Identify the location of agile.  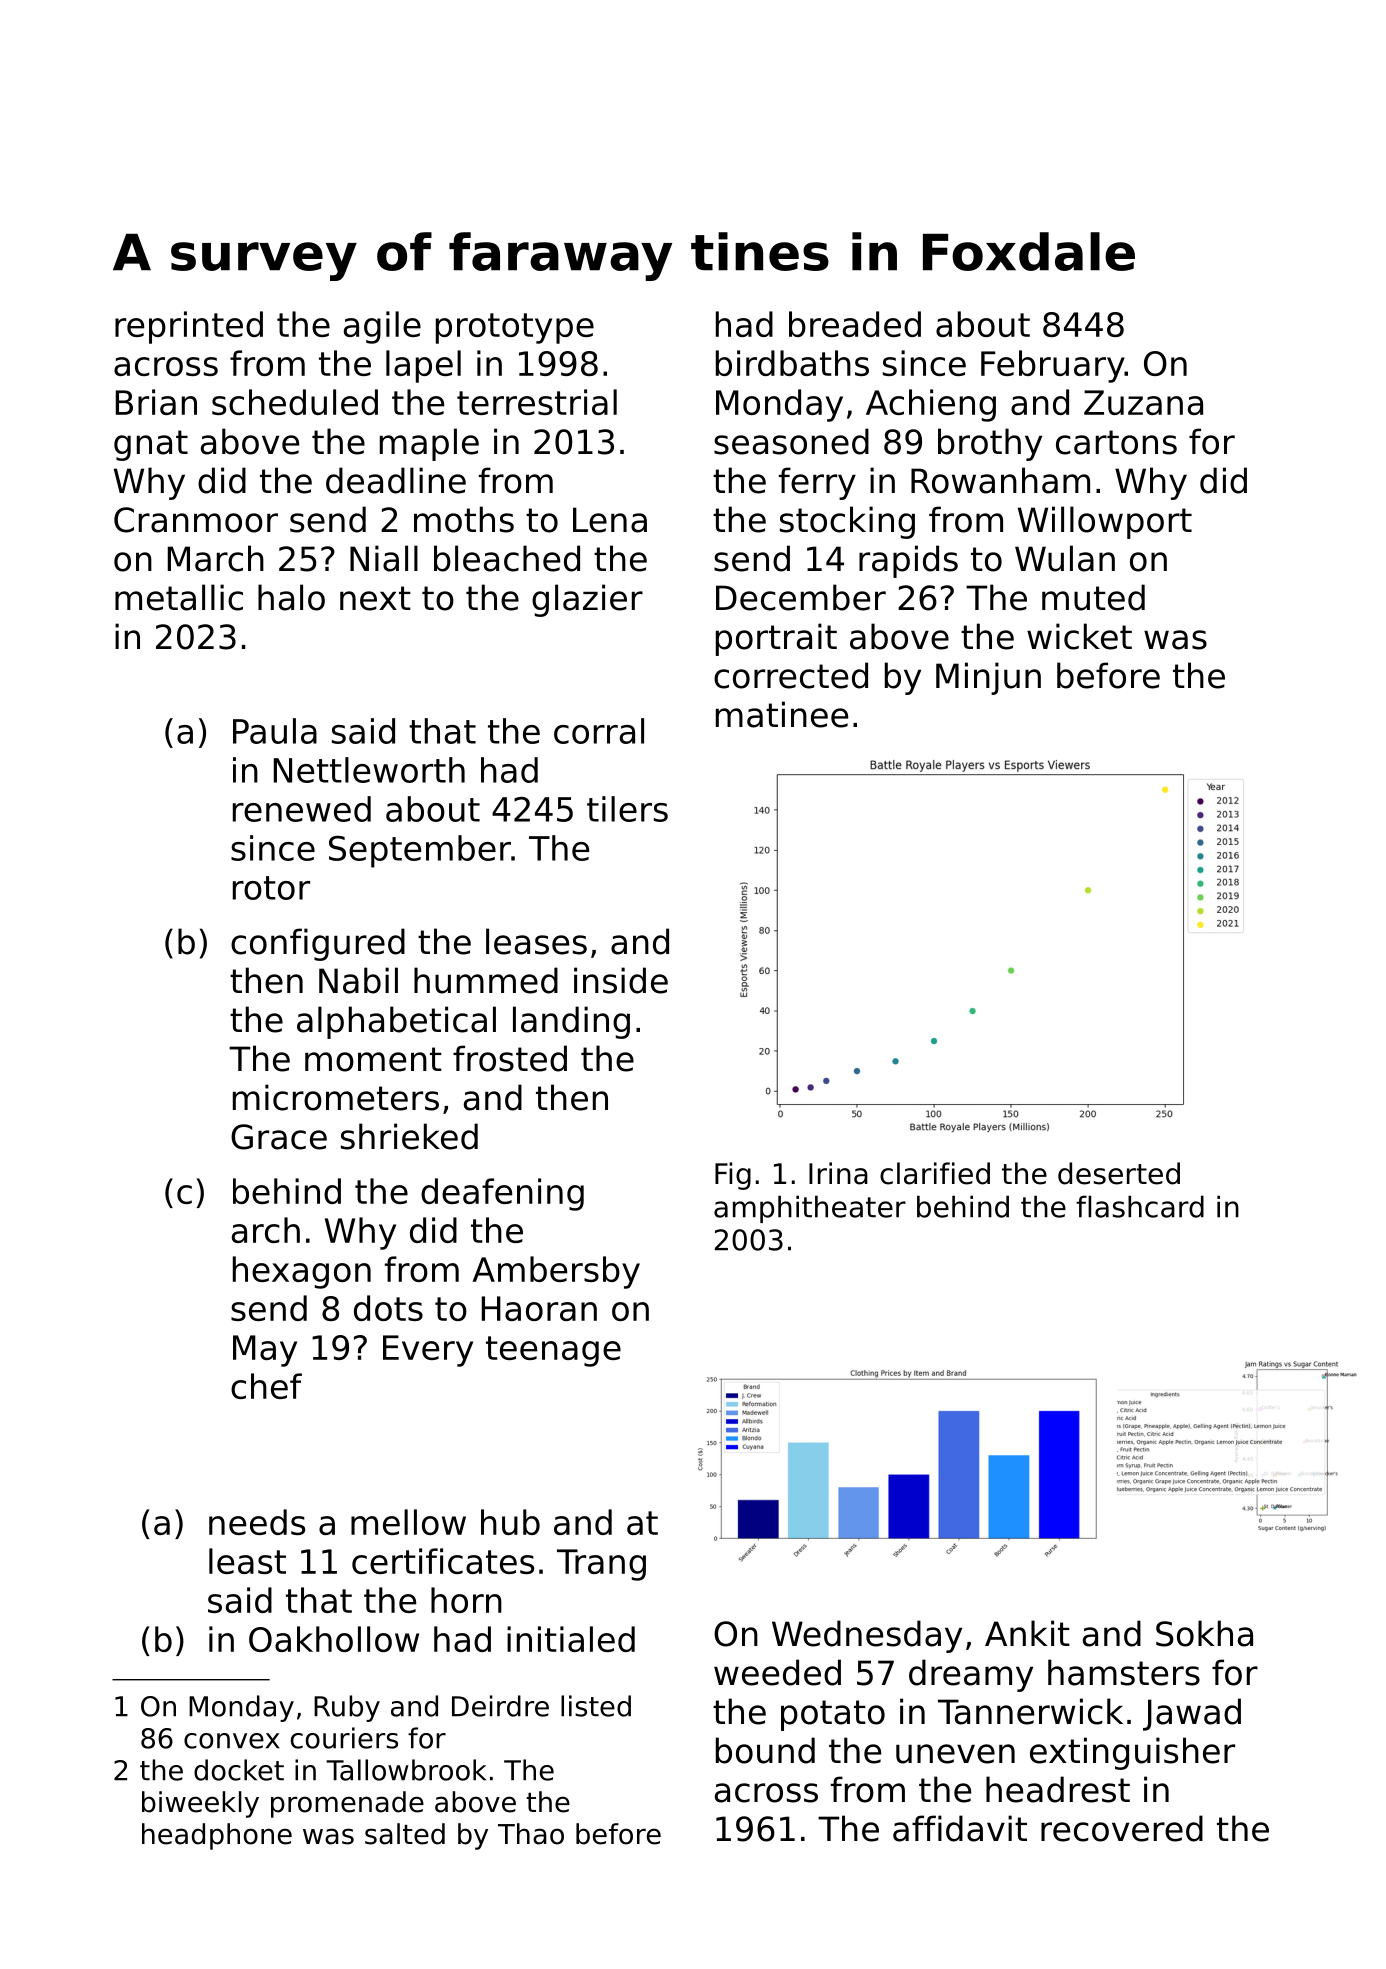
(382, 327).
